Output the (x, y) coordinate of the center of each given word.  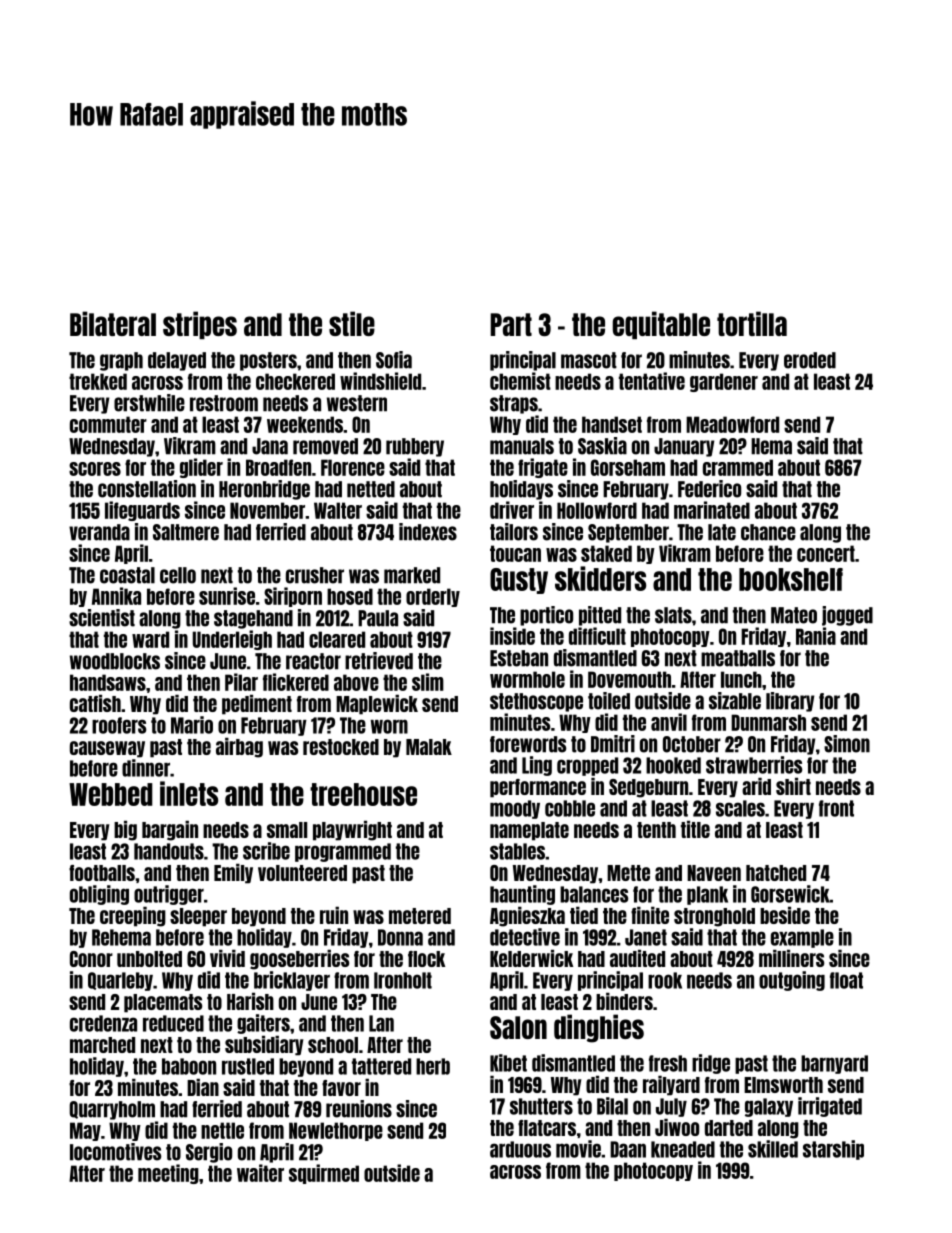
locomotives (115, 1152)
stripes (200, 325)
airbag (239, 747)
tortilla (752, 323)
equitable (661, 325)
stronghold (714, 917)
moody (515, 809)
